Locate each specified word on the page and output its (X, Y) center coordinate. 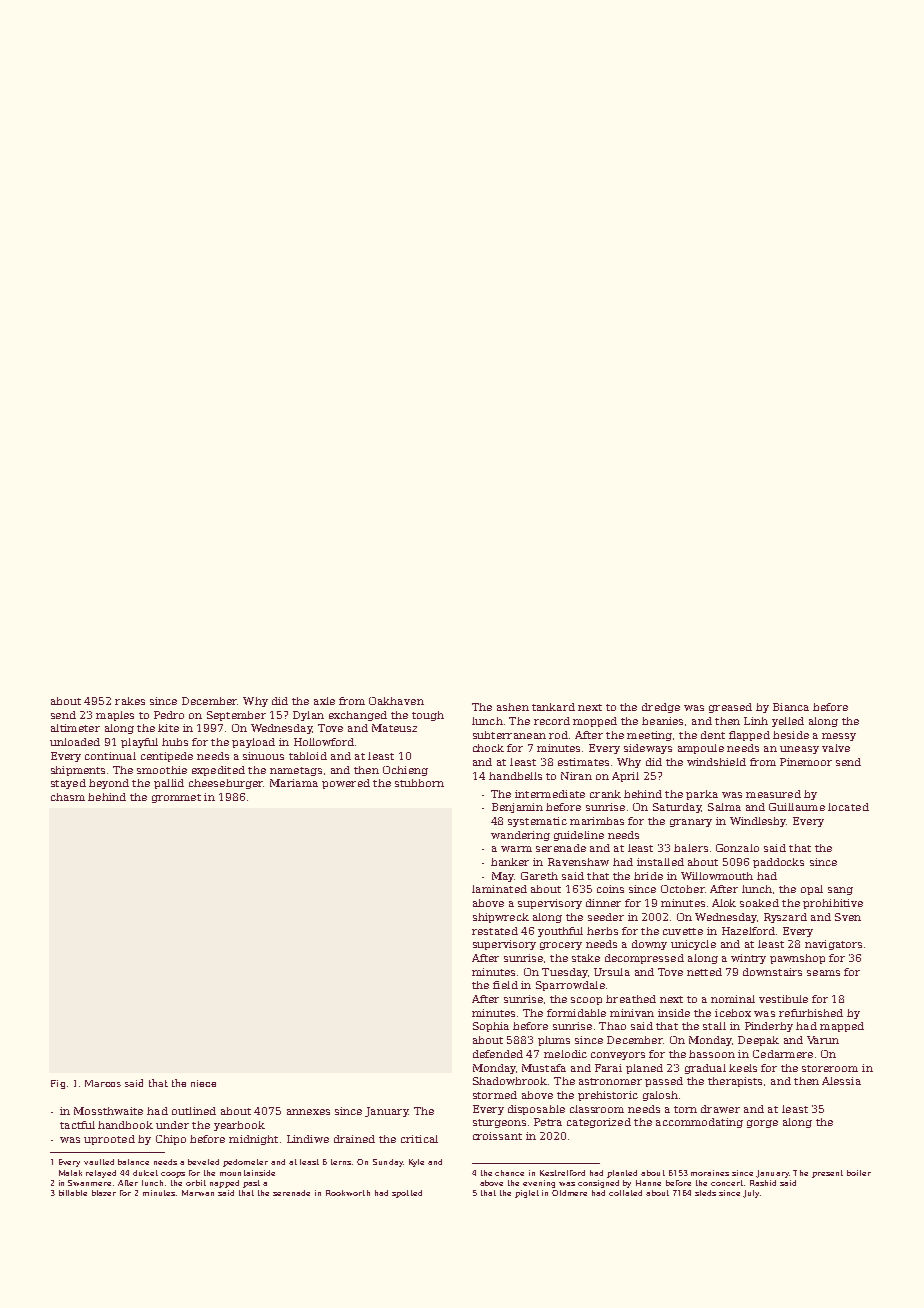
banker (510, 862)
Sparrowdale (570, 986)
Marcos (103, 1083)
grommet (176, 798)
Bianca (791, 707)
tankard (553, 707)
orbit (196, 1183)
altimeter (75, 728)
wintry (748, 959)
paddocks (778, 863)
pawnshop (797, 959)
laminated (499, 889)
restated (495, 931)
